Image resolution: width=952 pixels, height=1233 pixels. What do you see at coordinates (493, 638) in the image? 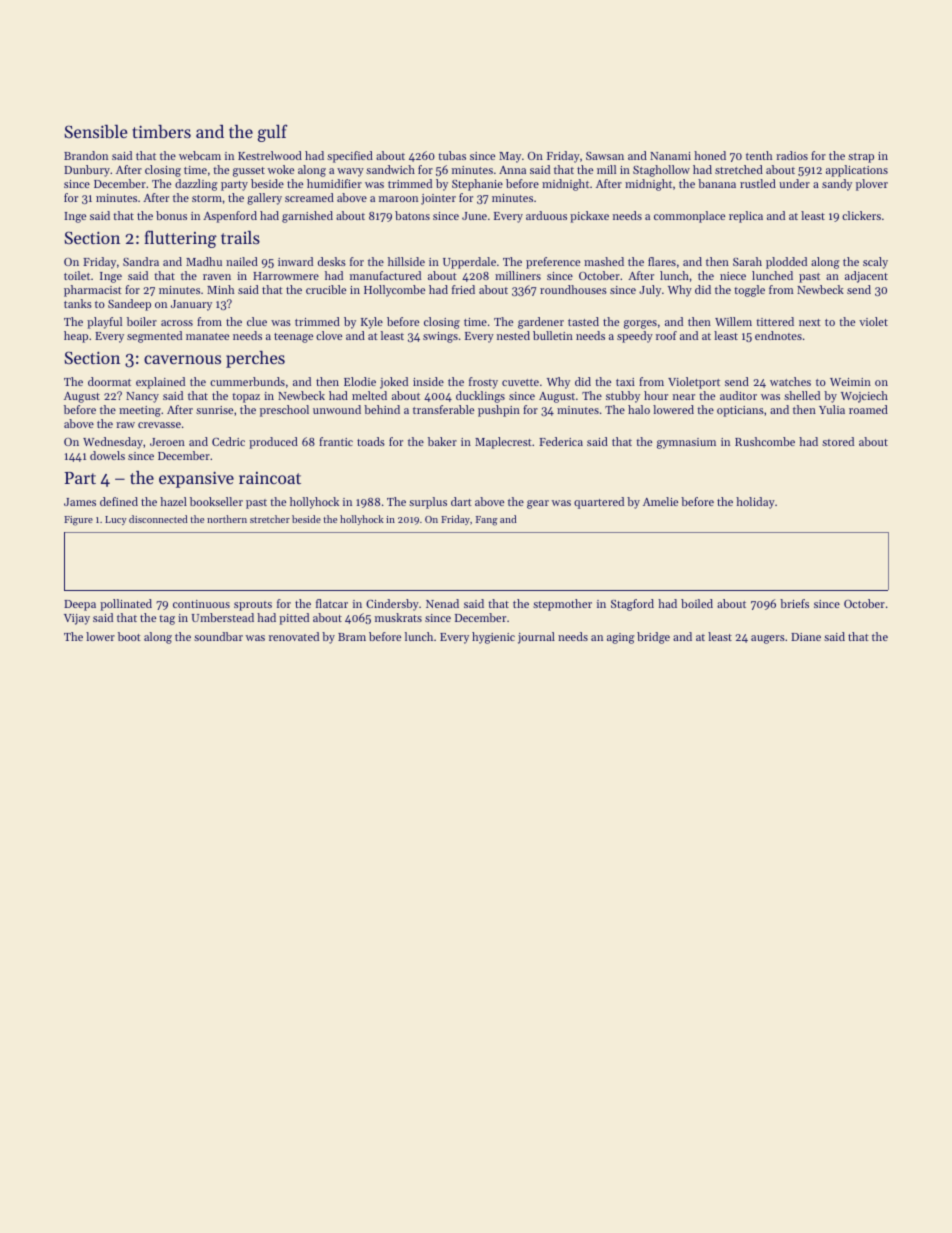
I see `hygienic` at bounding box center [493, 638].
